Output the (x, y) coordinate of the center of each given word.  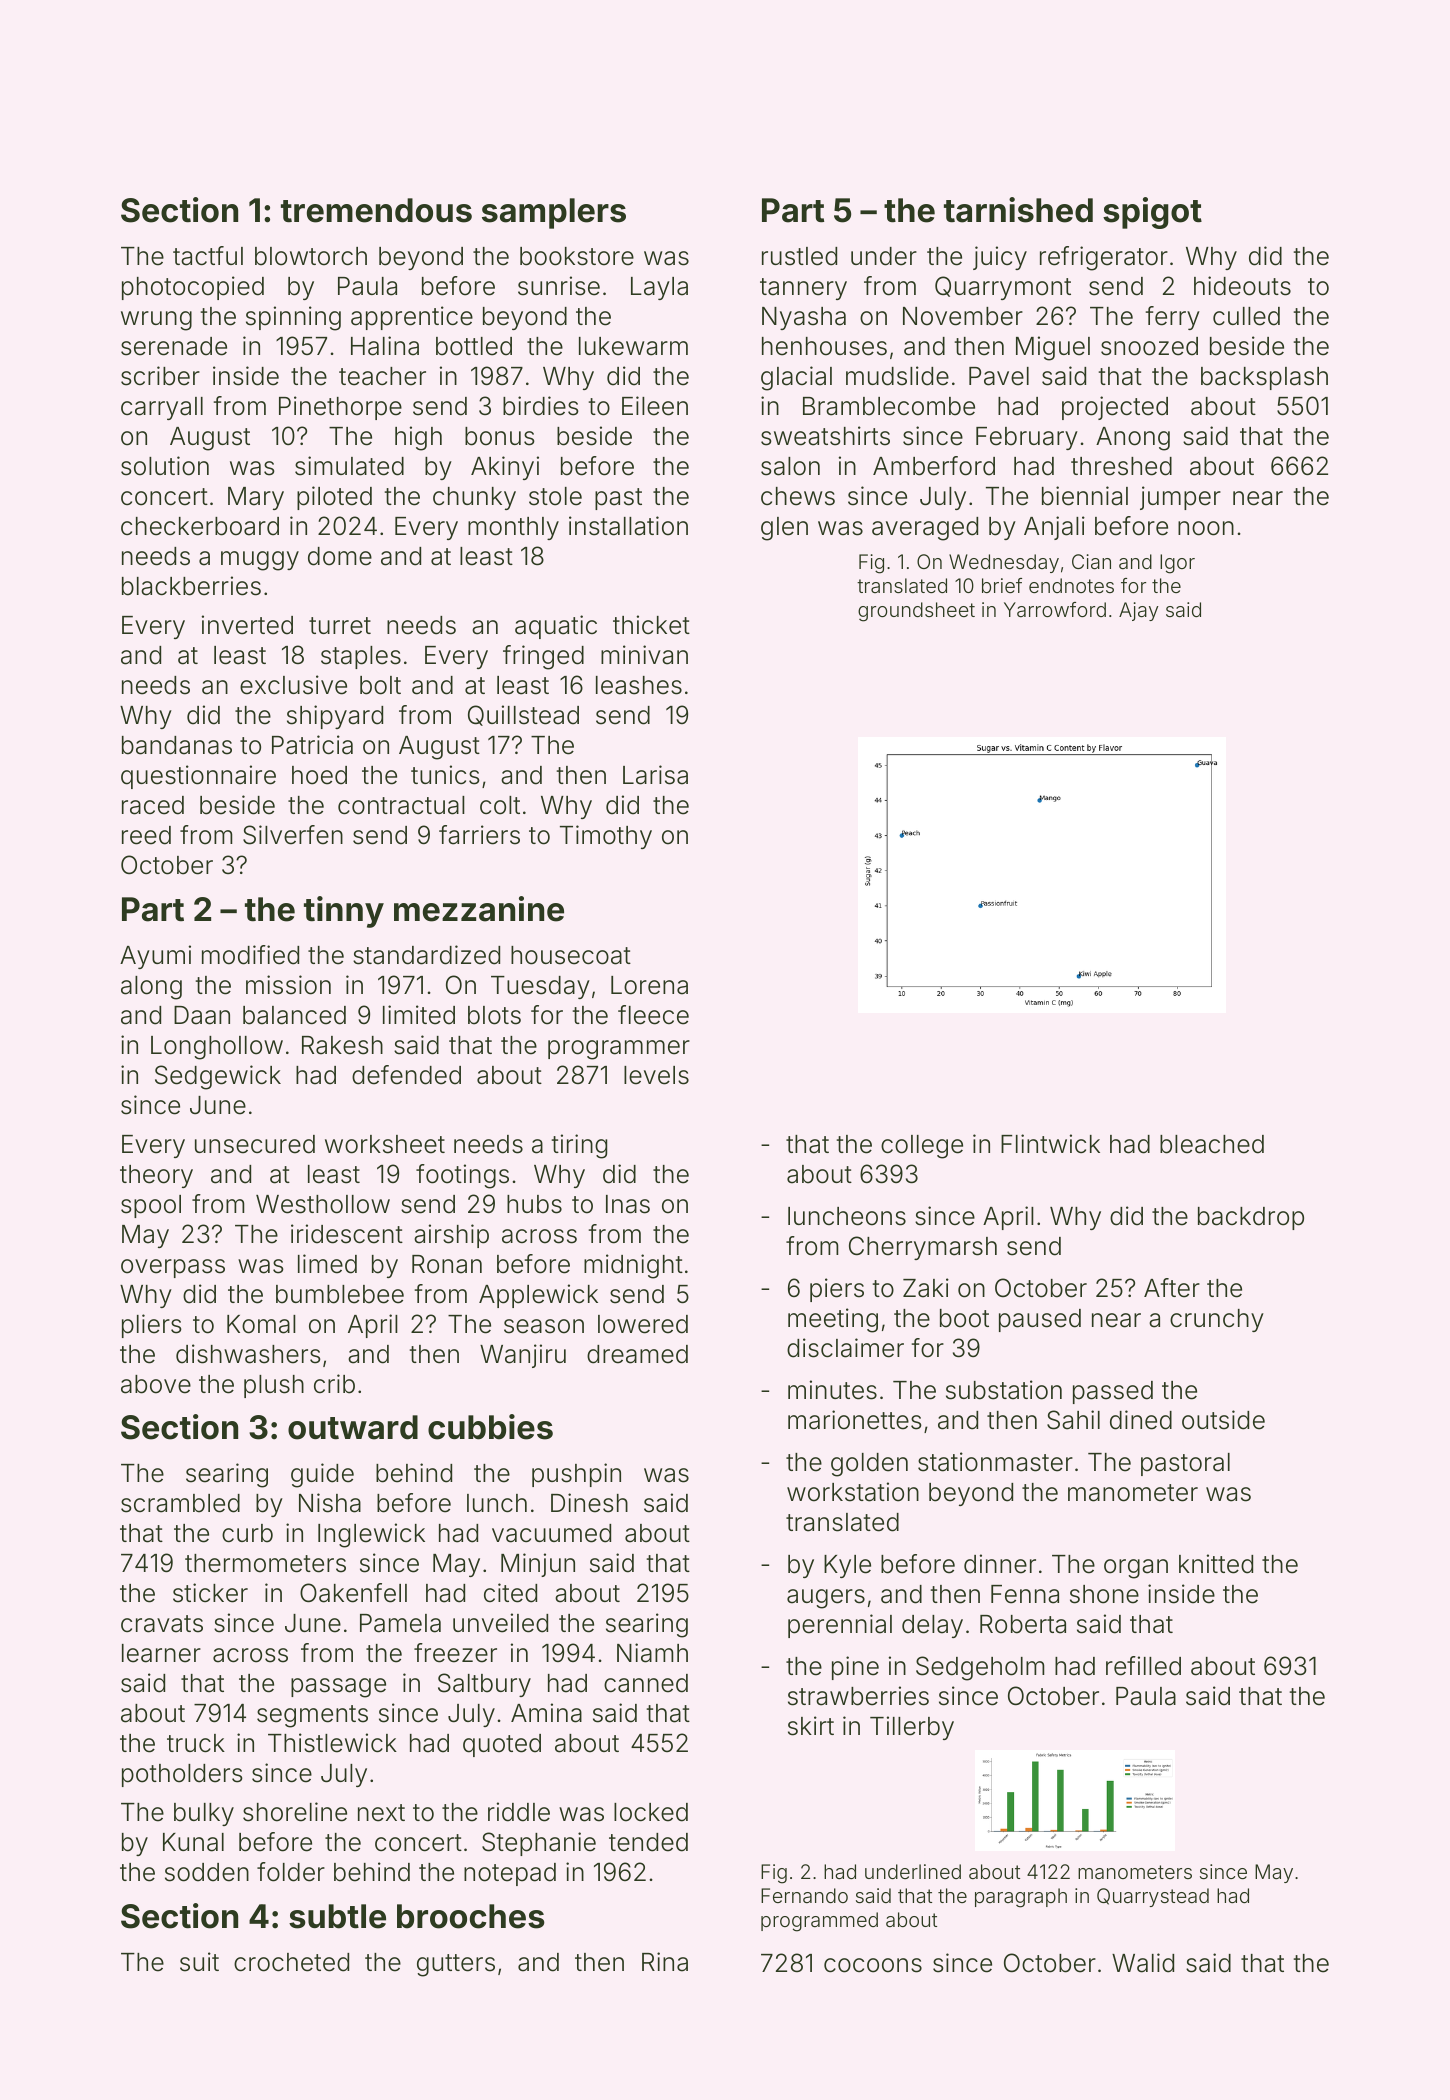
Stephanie (539, 1844)
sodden (207, 1872)
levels (656, 1075)
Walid (1143, 1963)
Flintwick (1050, 1143)
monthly (513, 528)
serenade (174, 346)
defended (406, 1075)
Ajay (1138, 611)
